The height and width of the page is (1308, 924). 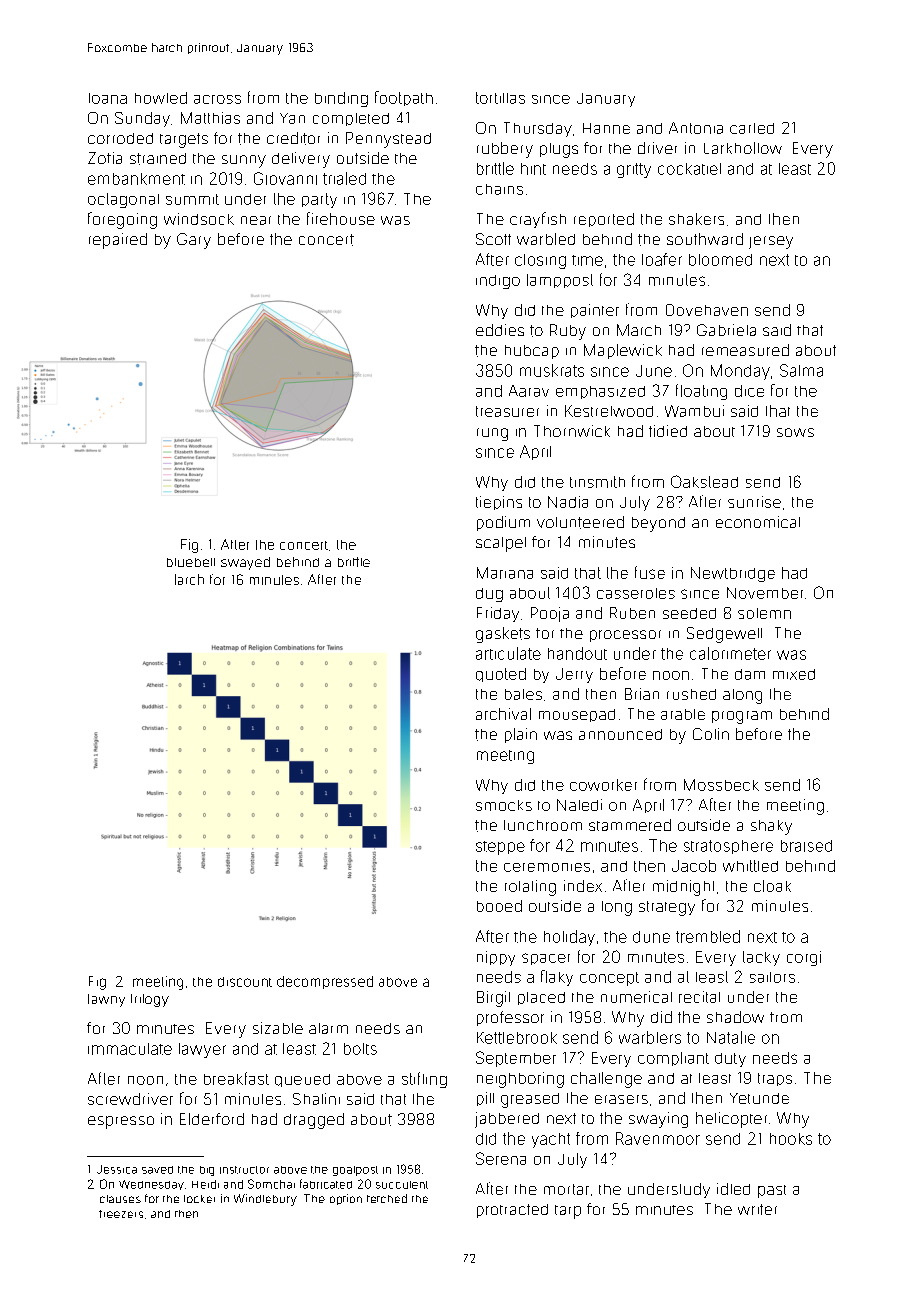 What do you see at coordinates (118, 241) in the page?
I see `repaired` at bounding box center [118, 241].
